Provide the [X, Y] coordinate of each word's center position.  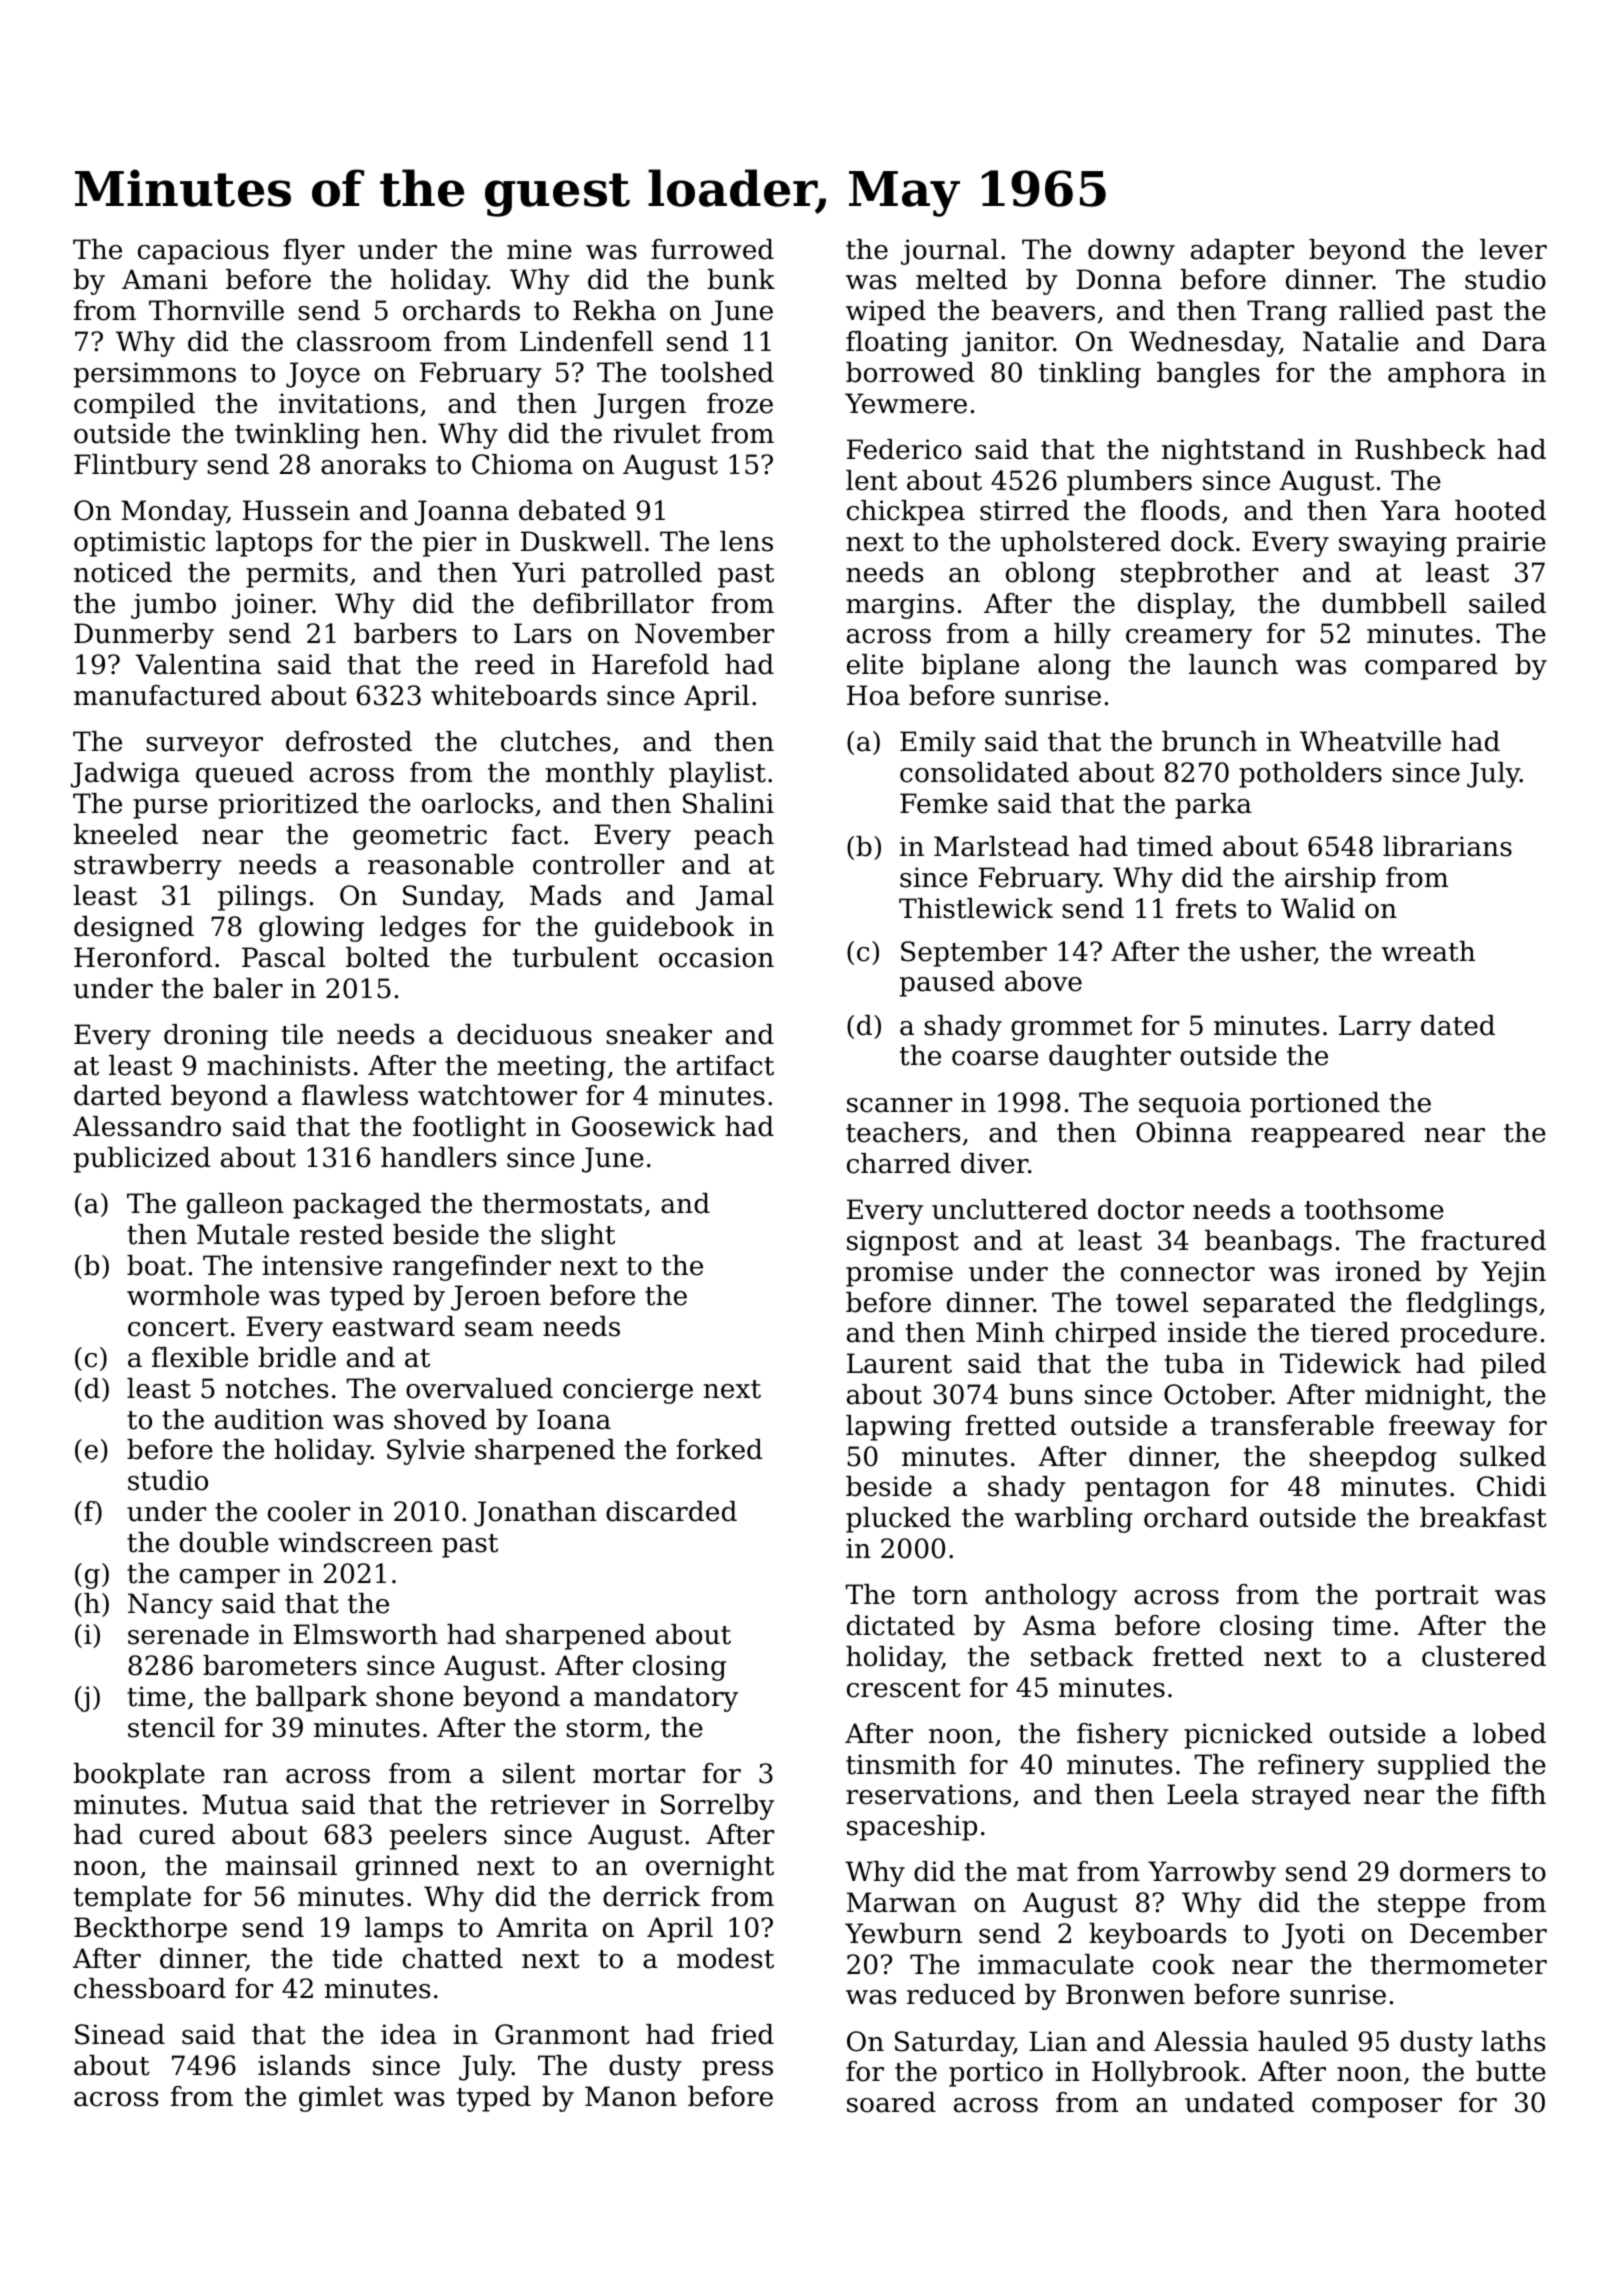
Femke [944, 803]
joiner [272, 606]
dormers [1455, 1871]
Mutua [245, 1804]
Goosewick [644, 1126]
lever [1513, 249]
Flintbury [136, 467]
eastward [394, 1326]
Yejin [1513, 1274]
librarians [1447, 846]
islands [304, 2065]
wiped [886, 313]
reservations [928, 1794]
